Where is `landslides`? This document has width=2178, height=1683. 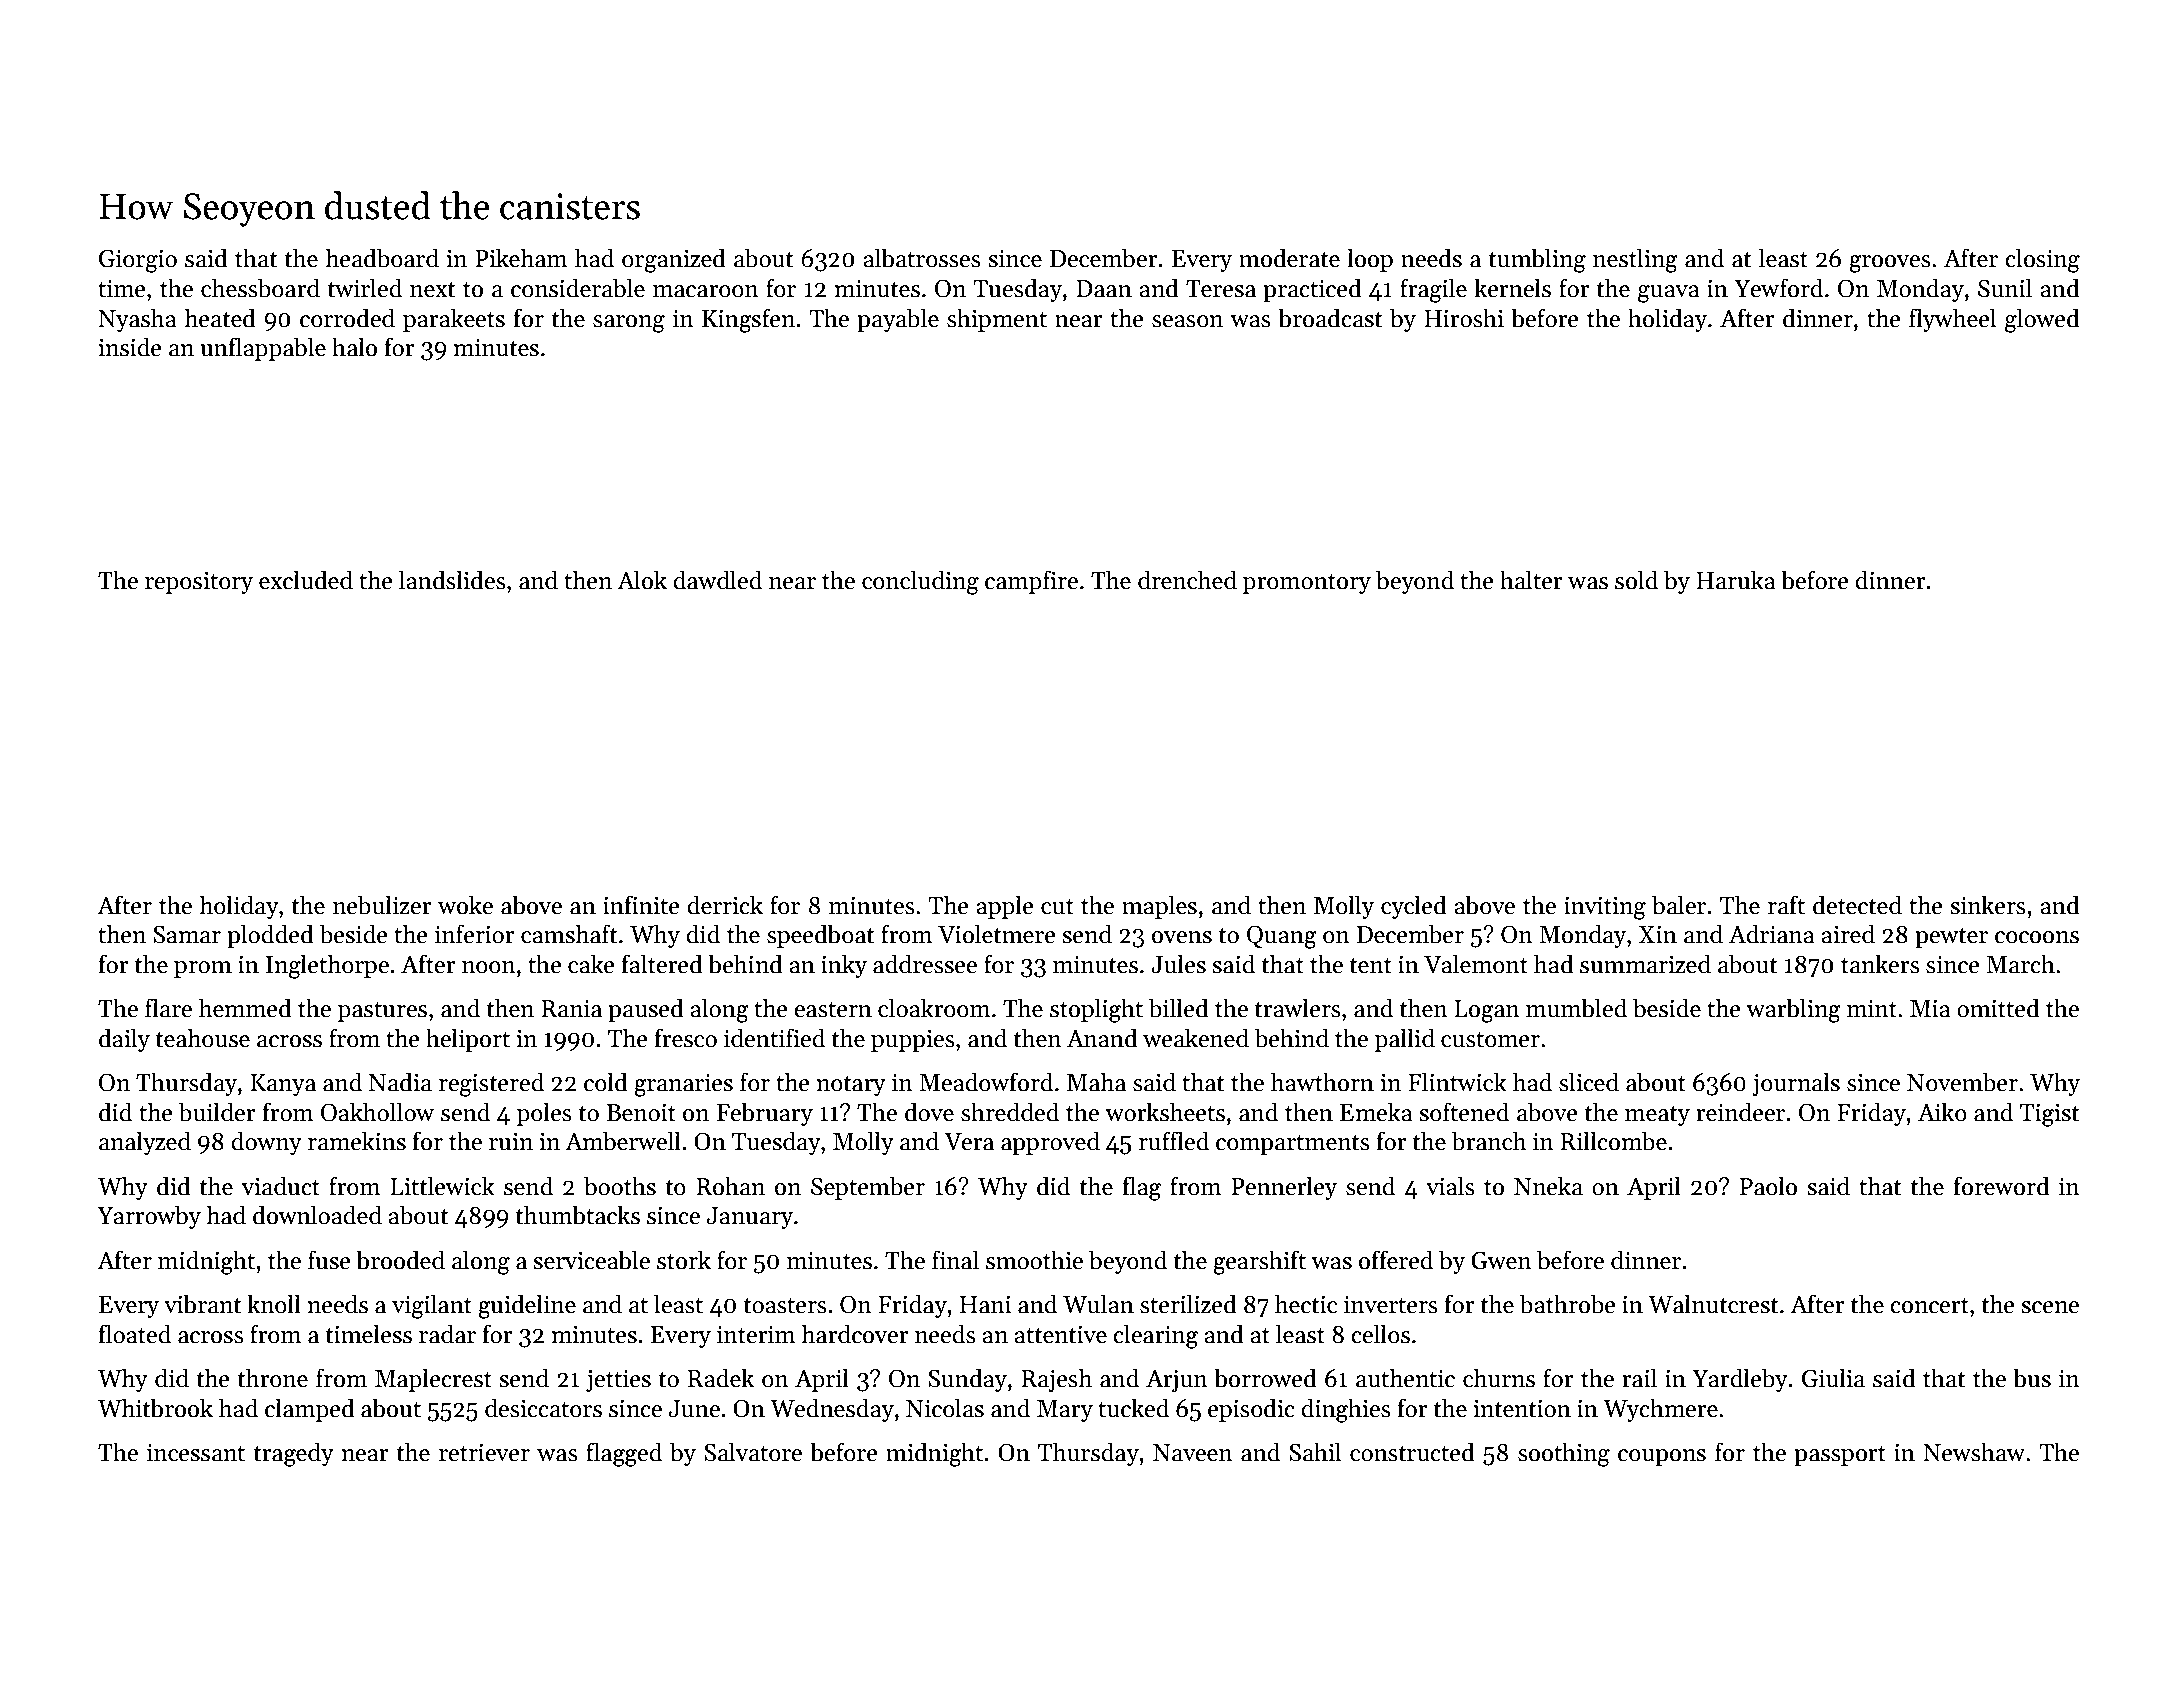
landslides is located at coordinates (452, 580).
